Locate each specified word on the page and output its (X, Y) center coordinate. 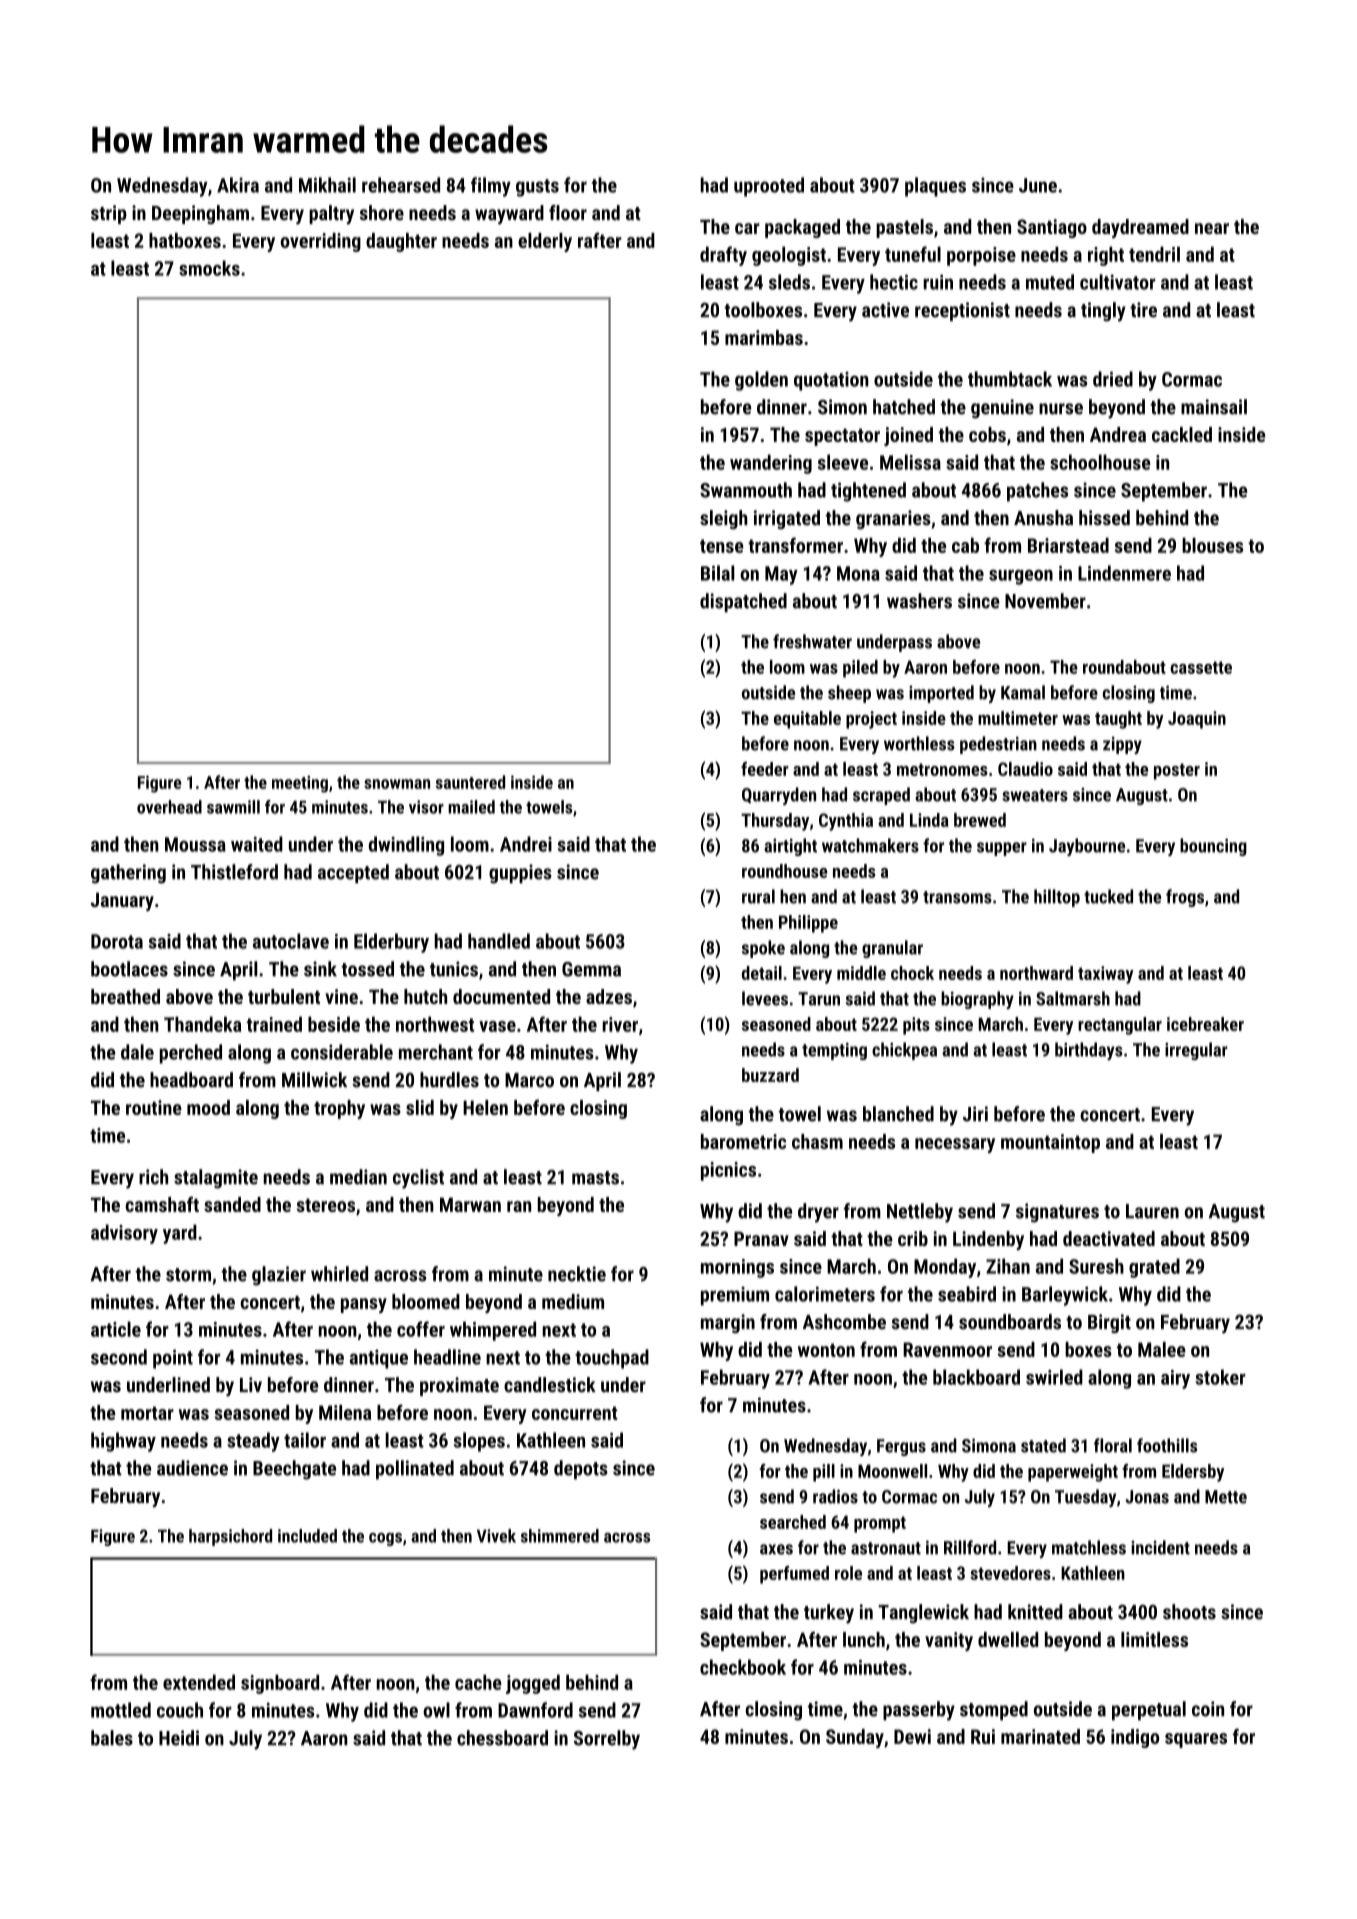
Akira (238, 185)
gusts (537, 188)
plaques (935, 187)
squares (1196, 1740)
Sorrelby (607, 1740)
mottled (121, 1710)
